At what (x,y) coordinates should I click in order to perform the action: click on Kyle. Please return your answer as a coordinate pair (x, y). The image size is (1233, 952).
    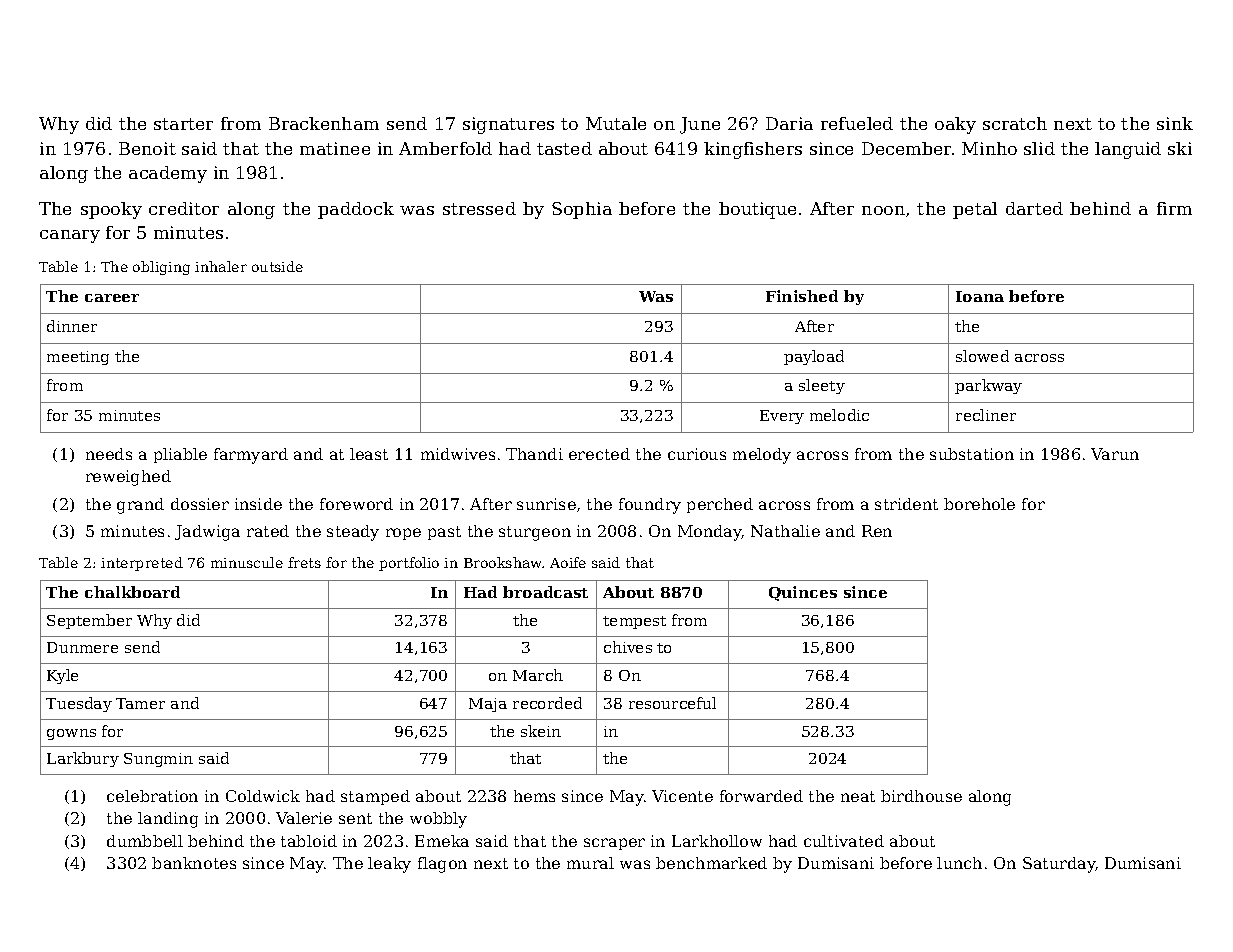
    Looking at the image, I should click on (62, 676).
